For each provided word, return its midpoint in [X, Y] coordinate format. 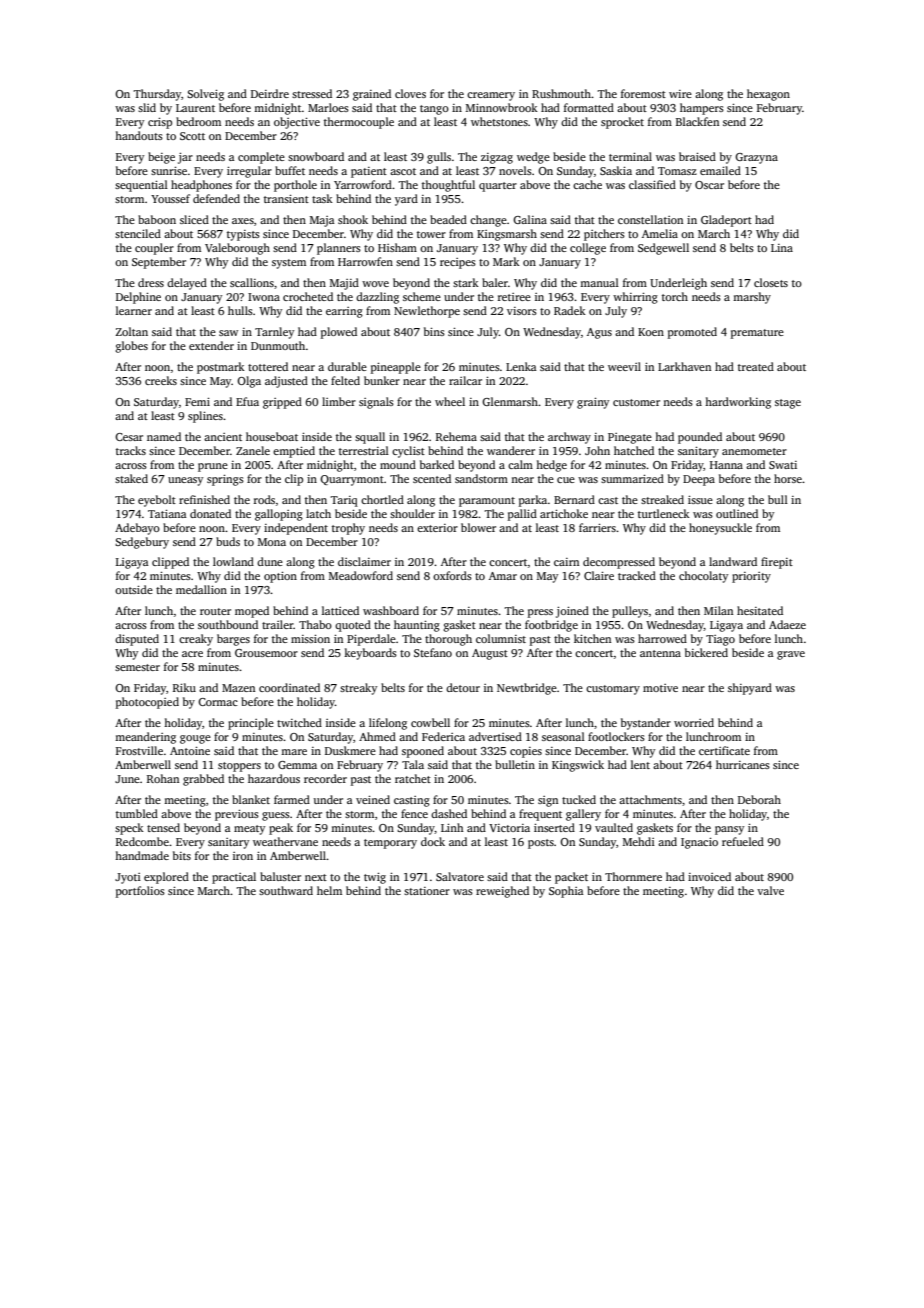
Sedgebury [142, 543]
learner [134, 310]
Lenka [521, 366]
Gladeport [726, 221]
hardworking [738, 403]
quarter [498, 187]
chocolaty [703, 577]
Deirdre [270, 93]
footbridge [551, 626]
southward [286, 890]
